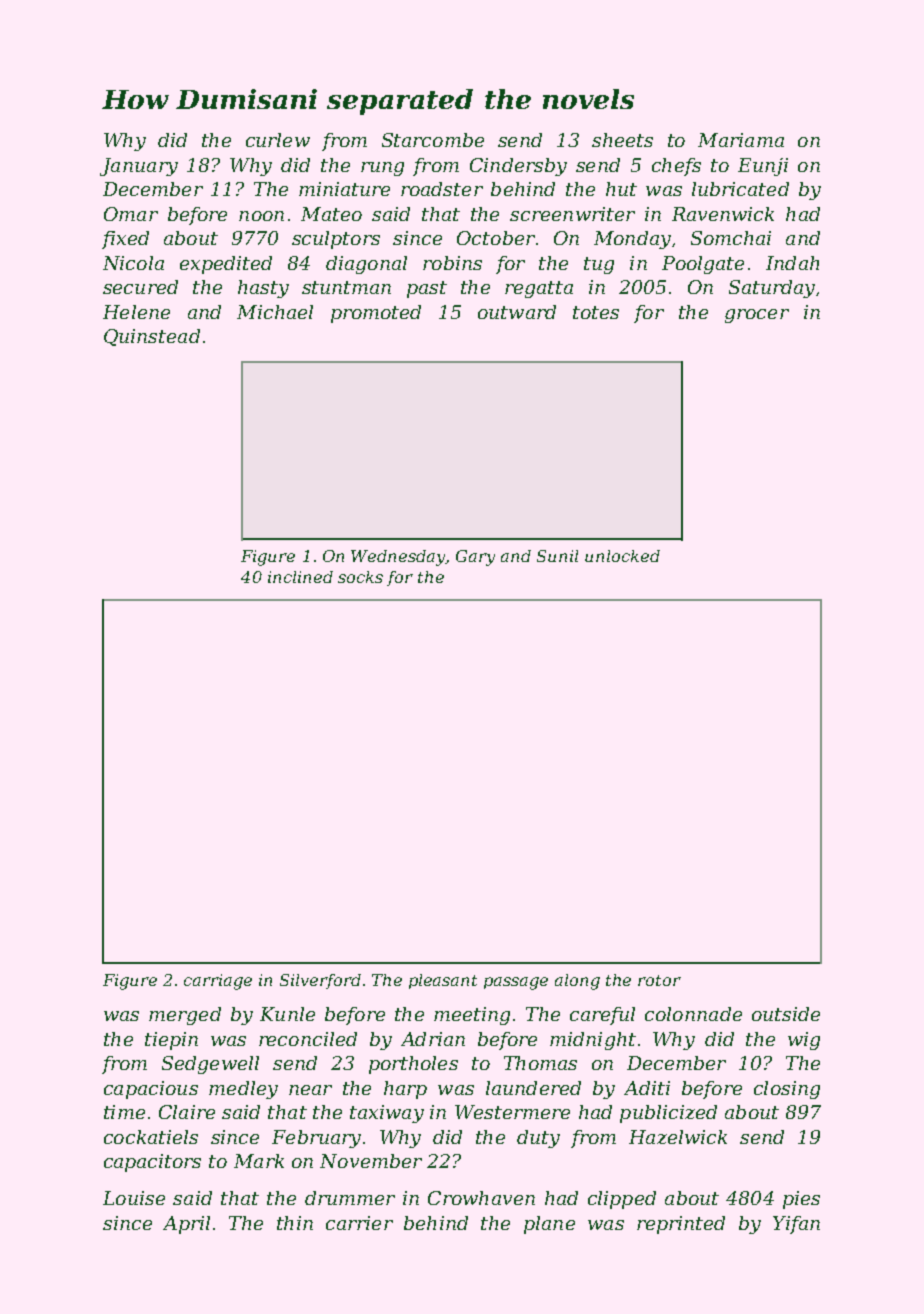 Image resolution: width=924 pixels, height=1314 pixels. What do you see at coordinates (539, 289) in the screenshot?
I see `regatta` at bounding box center [539, 289].
